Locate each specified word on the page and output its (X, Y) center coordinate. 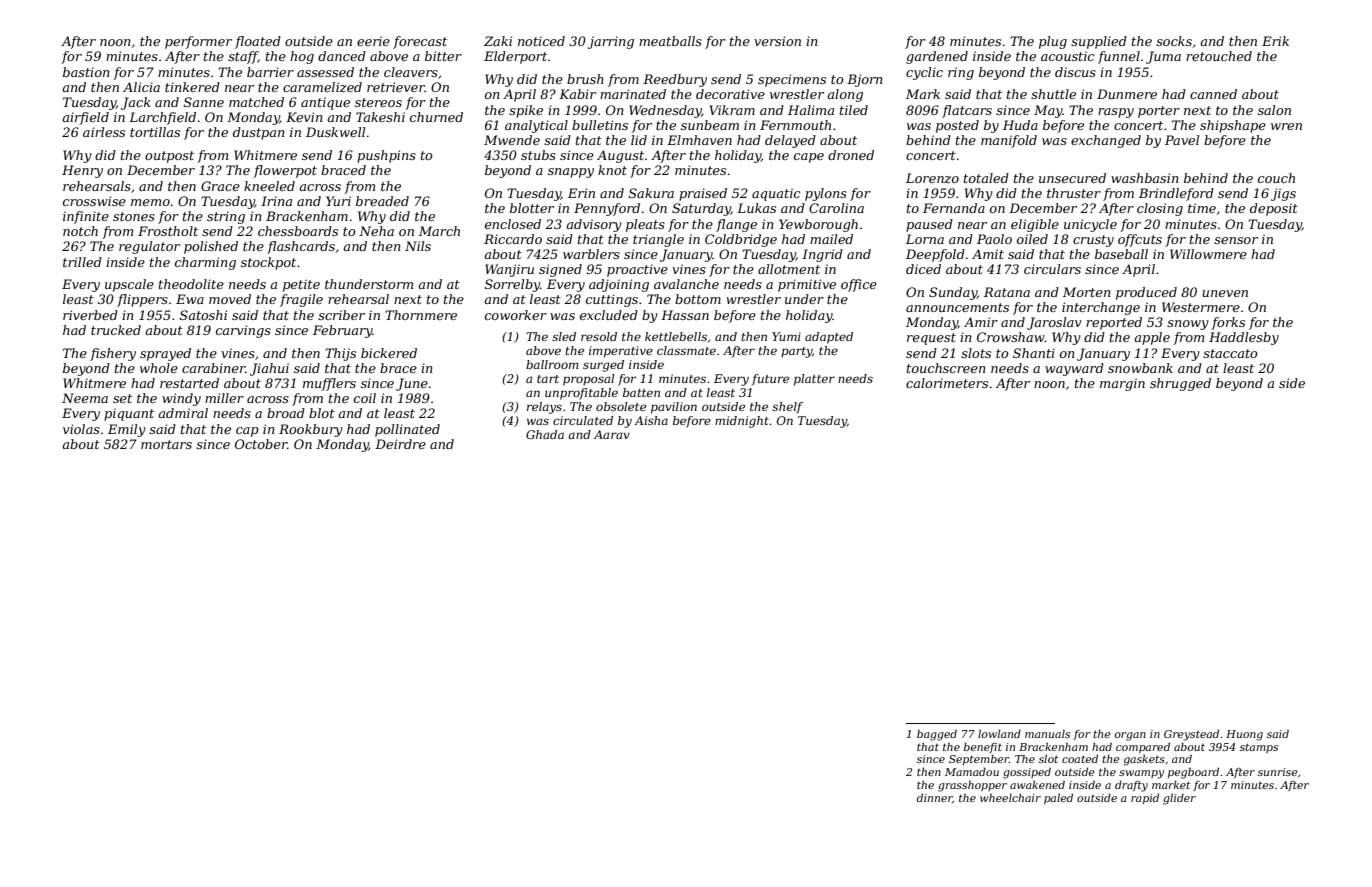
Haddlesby (1244, 338)
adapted (829, 338)
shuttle (1053, 94)
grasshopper (972, 786)
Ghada (545, 434)
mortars (166, 444)
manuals (1047, 734)
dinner (935, 798)
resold (599, 336)
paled (1058, 799)
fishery (113, 354)
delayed (790, 141)
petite (301, 285)
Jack (136, 103)
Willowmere (1208, 254)
